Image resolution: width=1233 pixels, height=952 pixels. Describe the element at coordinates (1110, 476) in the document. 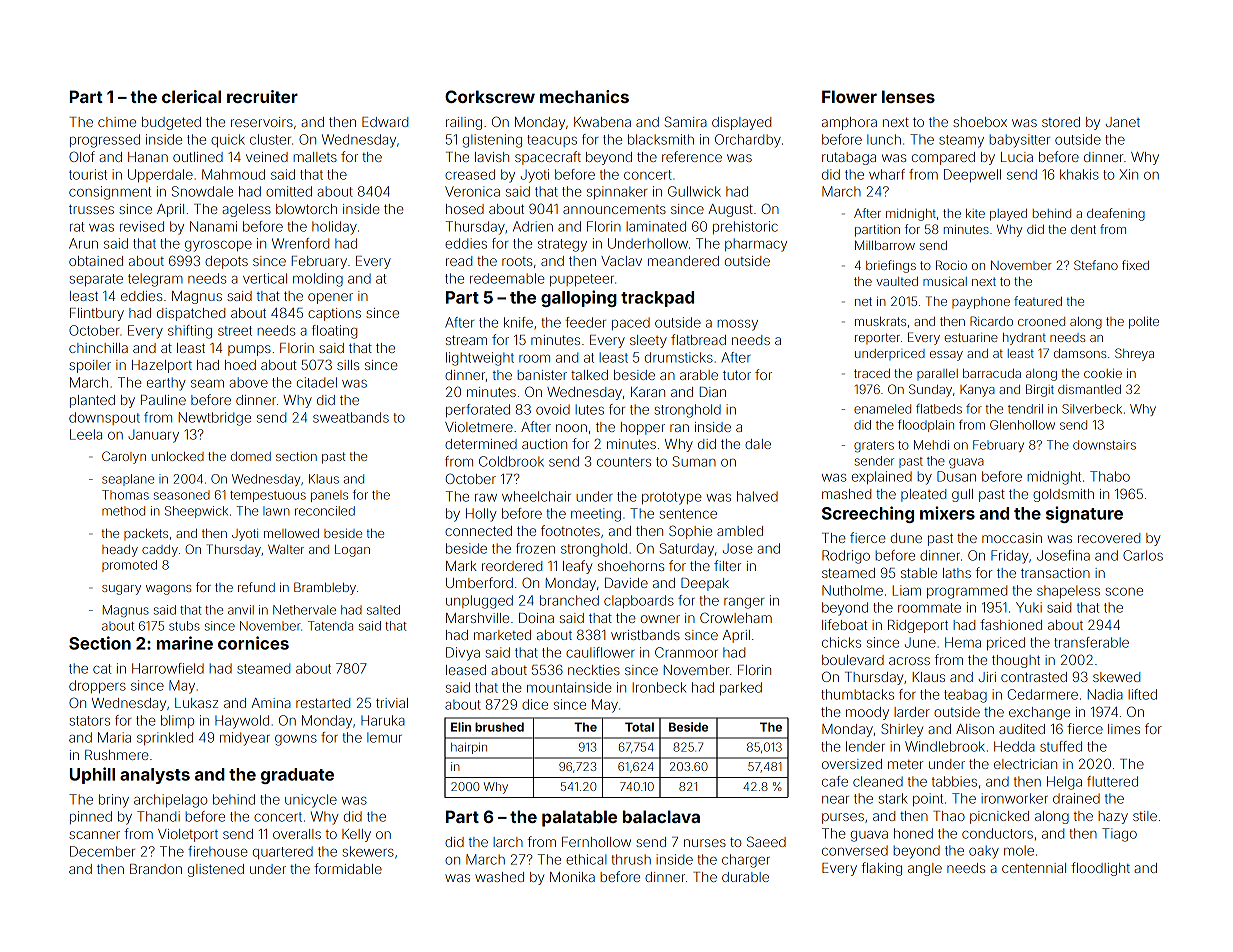

I see `Thabo` at that location.
